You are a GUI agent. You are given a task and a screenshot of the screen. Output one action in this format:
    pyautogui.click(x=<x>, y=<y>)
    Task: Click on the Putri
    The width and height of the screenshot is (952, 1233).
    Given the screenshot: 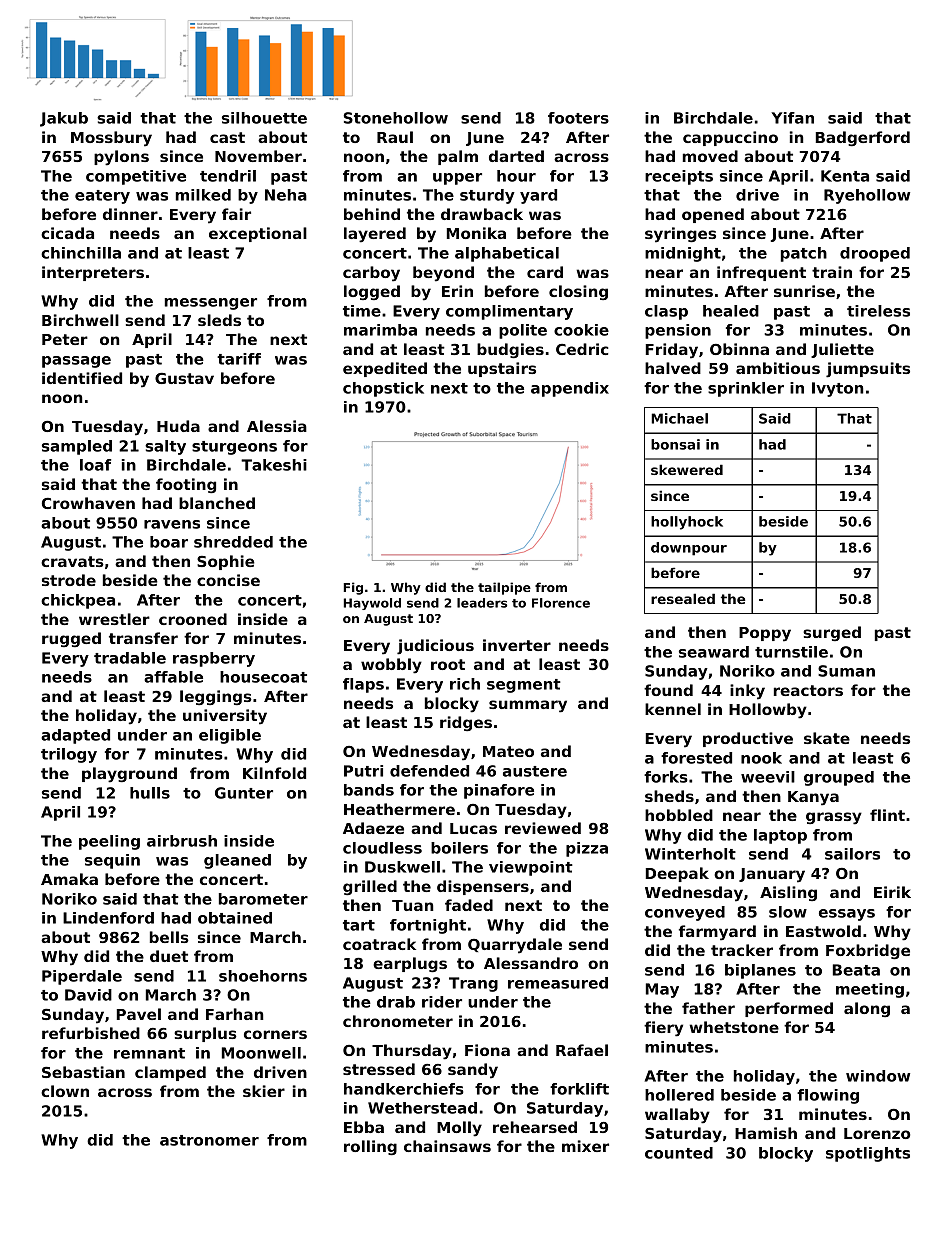 What is the action you would take?
    pyautogui.click(x=363, y=771)
